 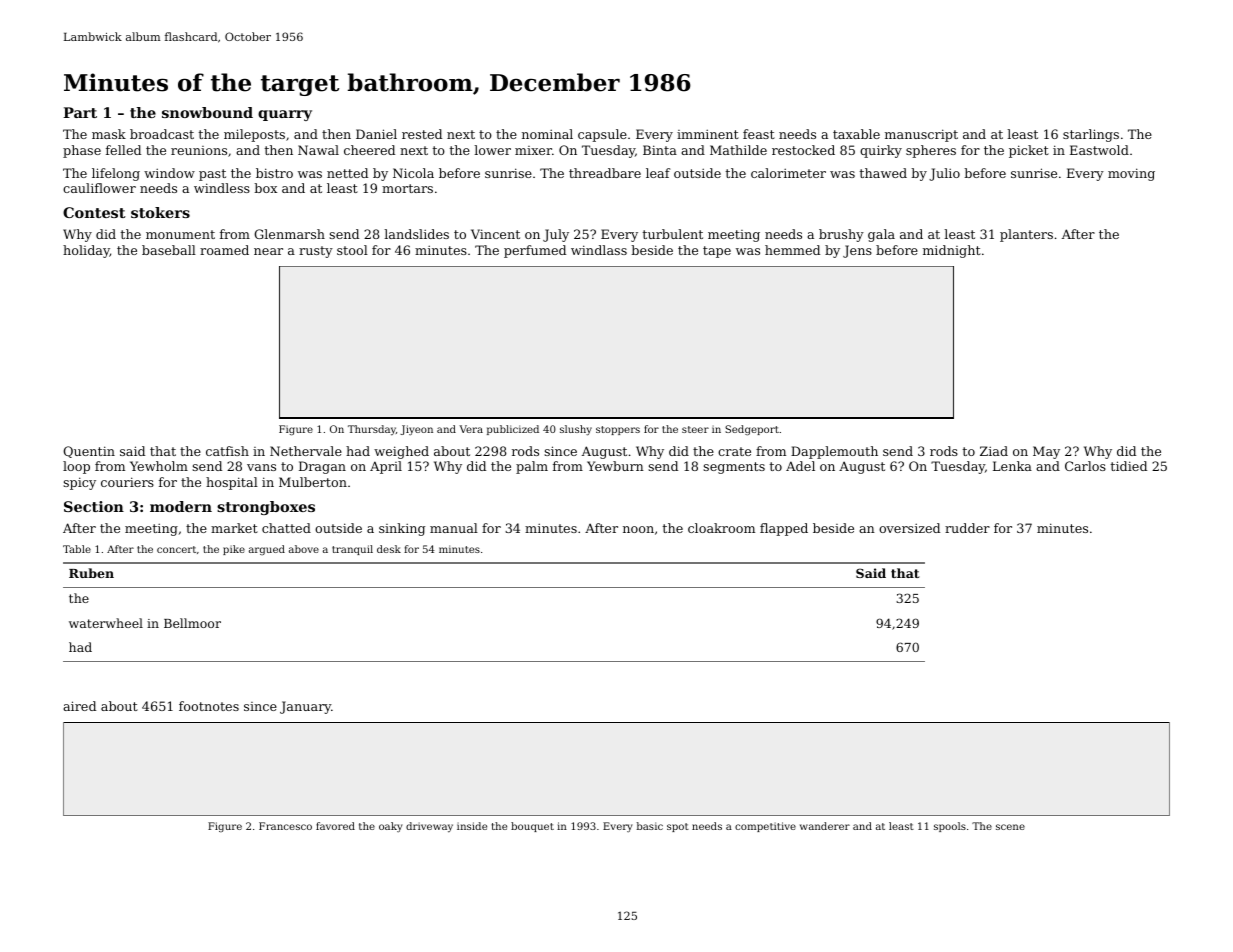 What do you see at coordinates (1129, 466) in the screenshot?
I see `tidied` at bounding box center [1129, 466].
